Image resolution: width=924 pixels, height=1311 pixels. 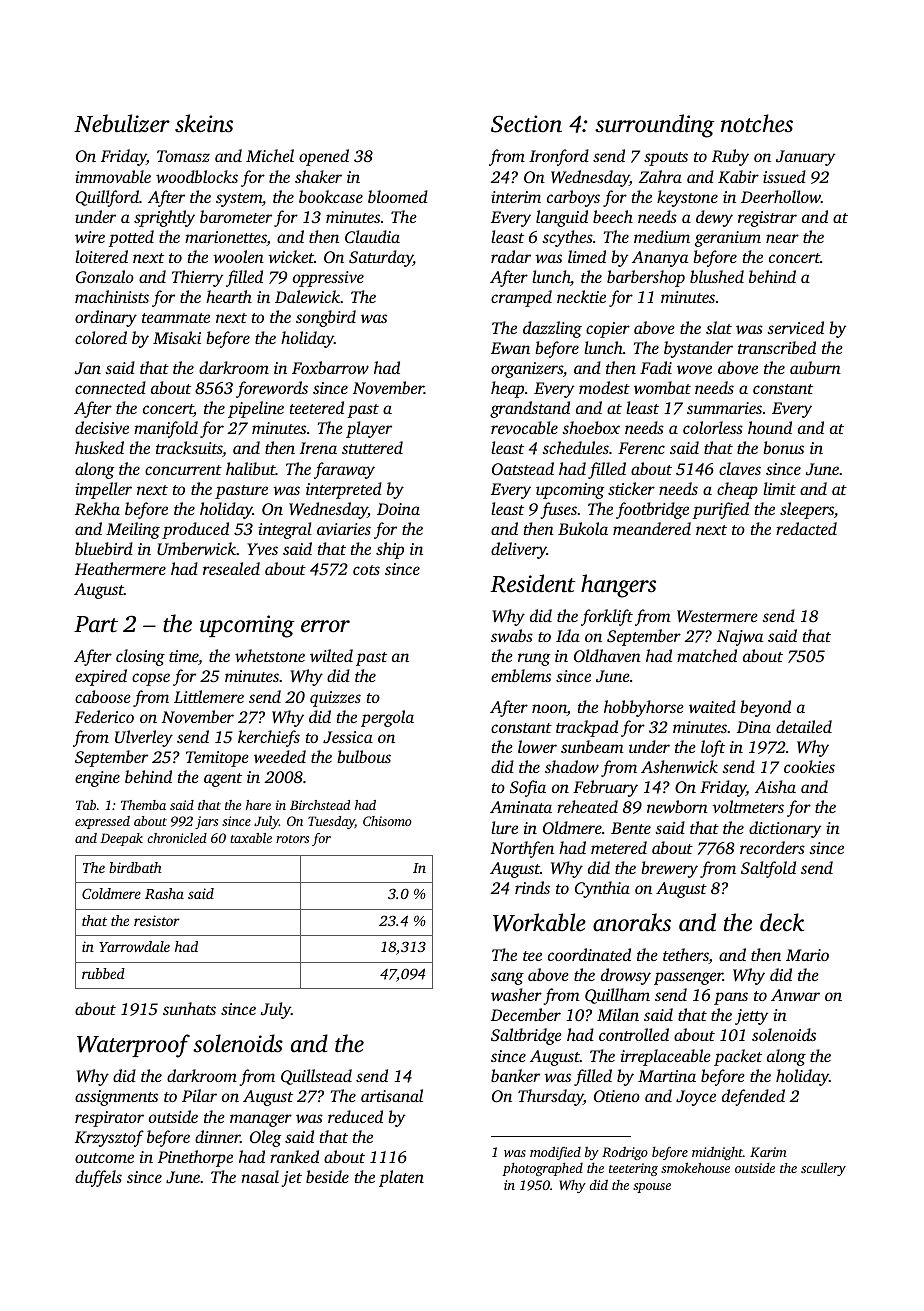 I want to click on jars, so click(x=206, y=822).
